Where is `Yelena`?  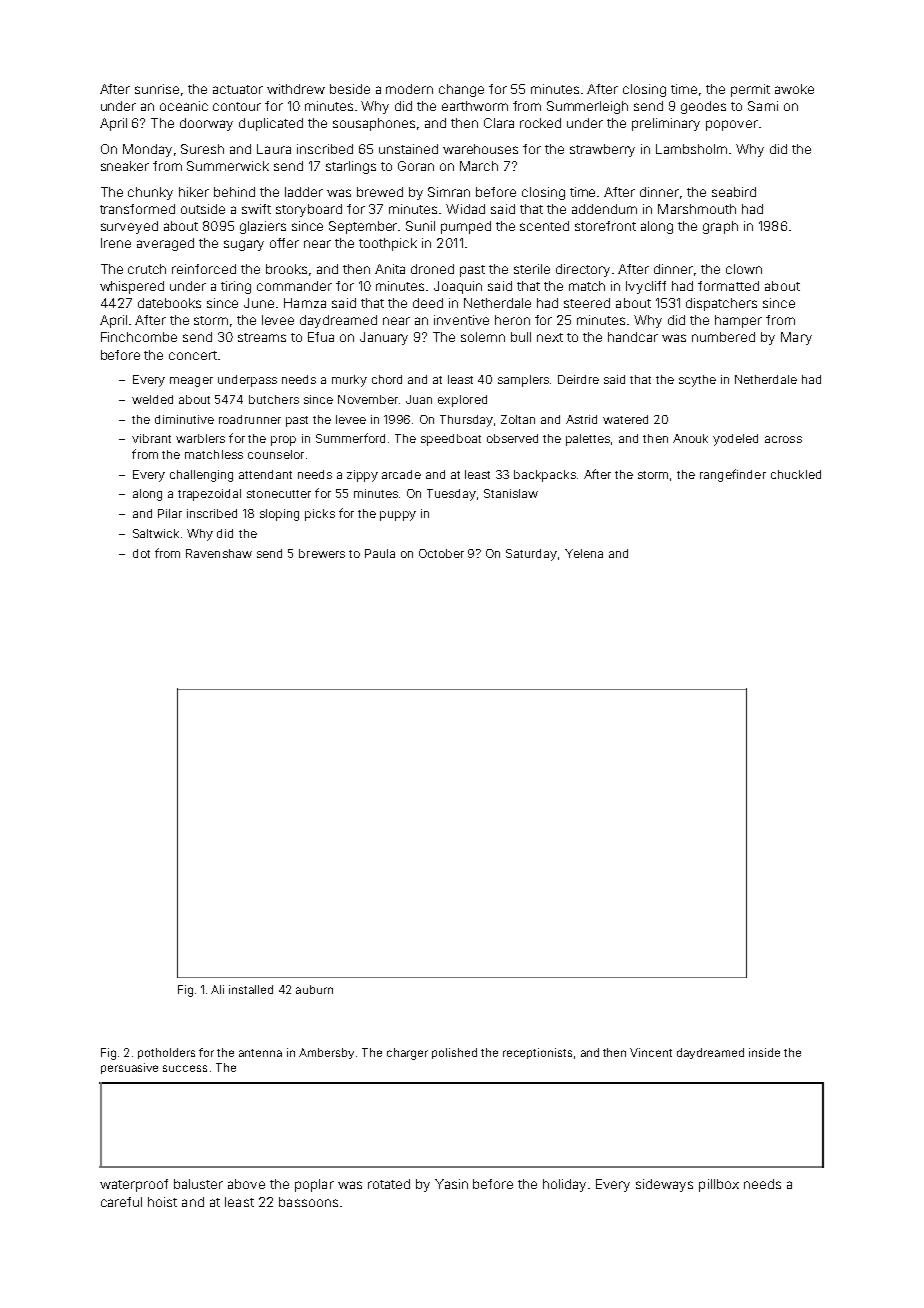 Yelena is located at coordinates (584, 553).
